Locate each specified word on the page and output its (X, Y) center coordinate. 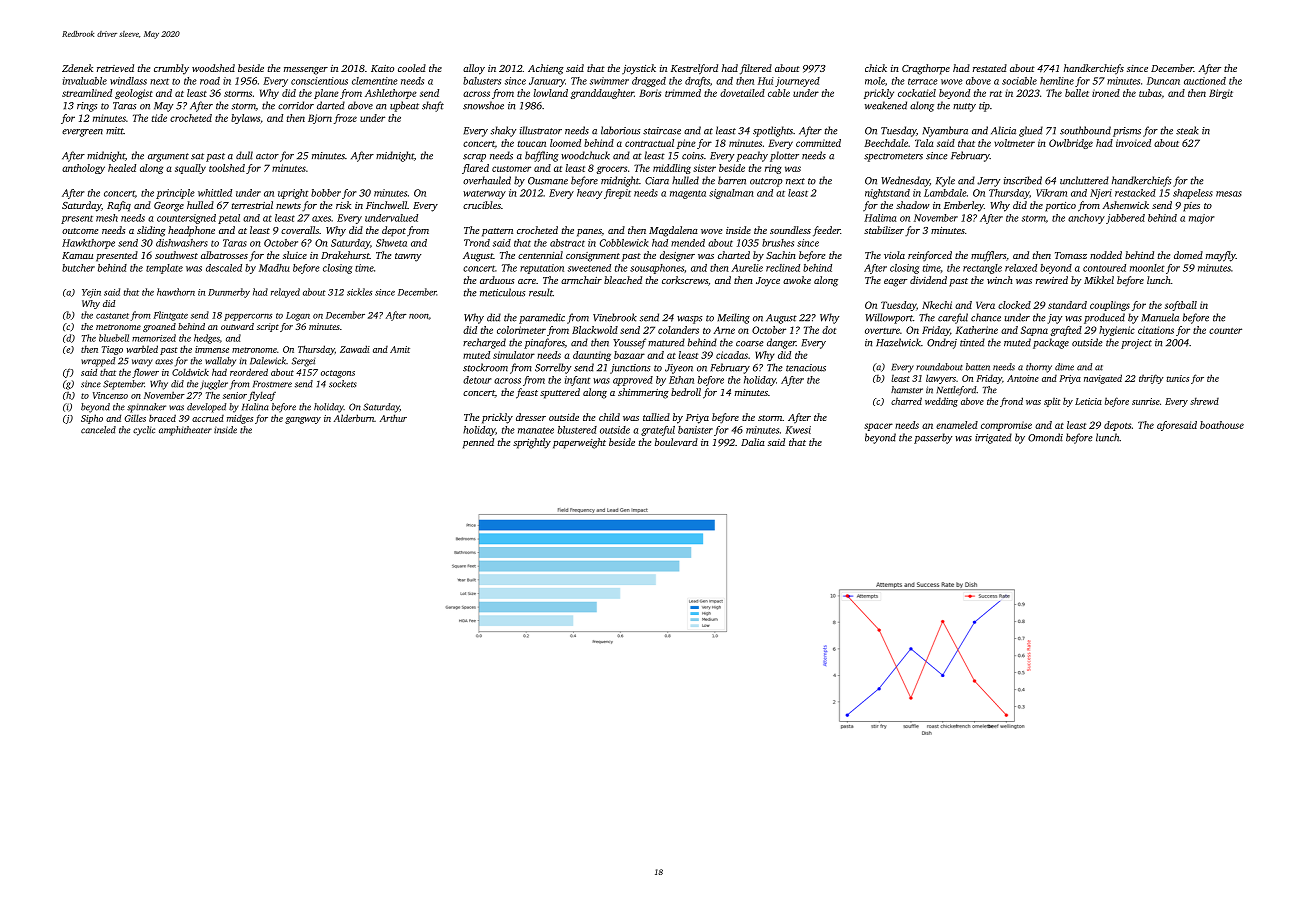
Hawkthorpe (88, 244)
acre (527, 281)
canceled (98, 430)
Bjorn (320, 119)
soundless (790, 230)
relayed (285, 293)
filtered (756, 69)
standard (1067, 305)
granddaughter (602, 94)
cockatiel (917, 93)
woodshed (213, 68)
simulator (514, 355)
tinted (972, 342)
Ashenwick (1125, 205)
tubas (1150, 93)
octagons (338, 374)
